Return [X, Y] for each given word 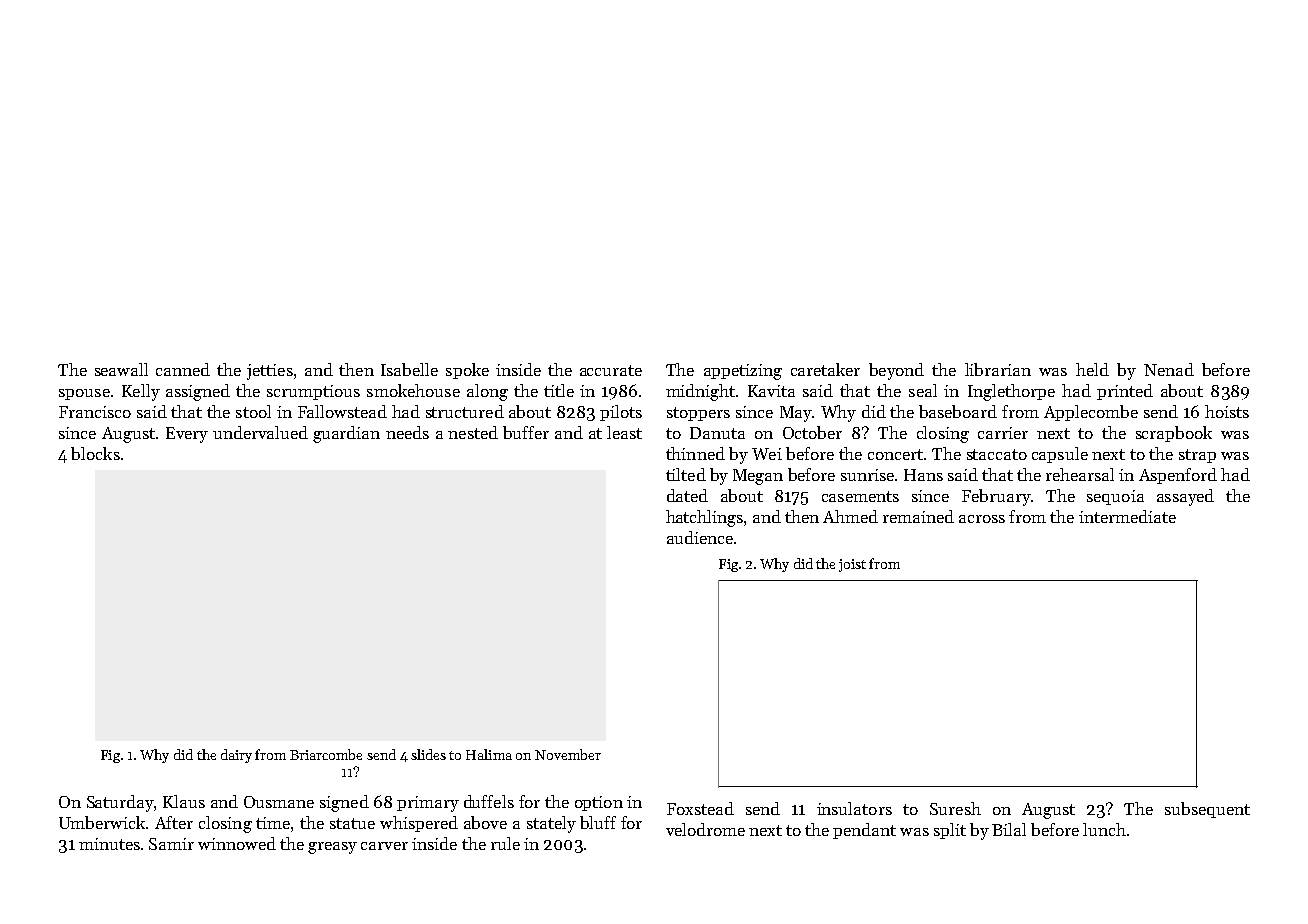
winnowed [237, 843]
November [568, 754]
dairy [236, 756]
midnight [700, 392]
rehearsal [1080, 474]
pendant [864, 831]
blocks [95, 453]
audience [700, 537]
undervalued [260, 432]
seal [923, 390]
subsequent [1207, 810]
